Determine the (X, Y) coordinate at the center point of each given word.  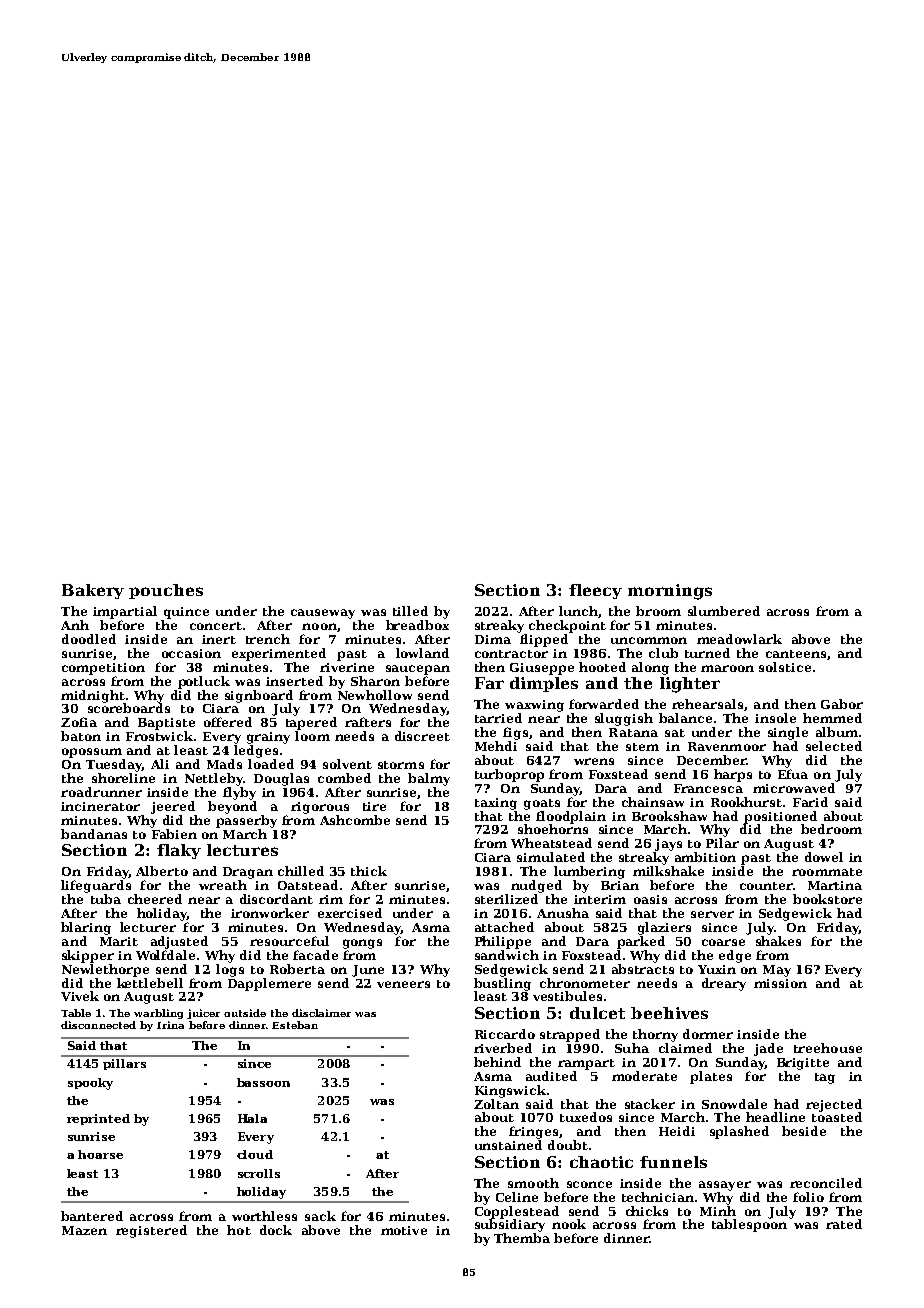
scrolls (259, 1173)
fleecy (595, 591)
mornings (670, 592)
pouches (166, 591)
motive (404, 1230)
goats (542, 804)
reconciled (826, 1183)
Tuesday (114, 765)
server (712, 914)
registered (151, 1231)
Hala (252, 1118)
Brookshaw (669, 816)
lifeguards (96, 886)
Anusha (563, 913)
